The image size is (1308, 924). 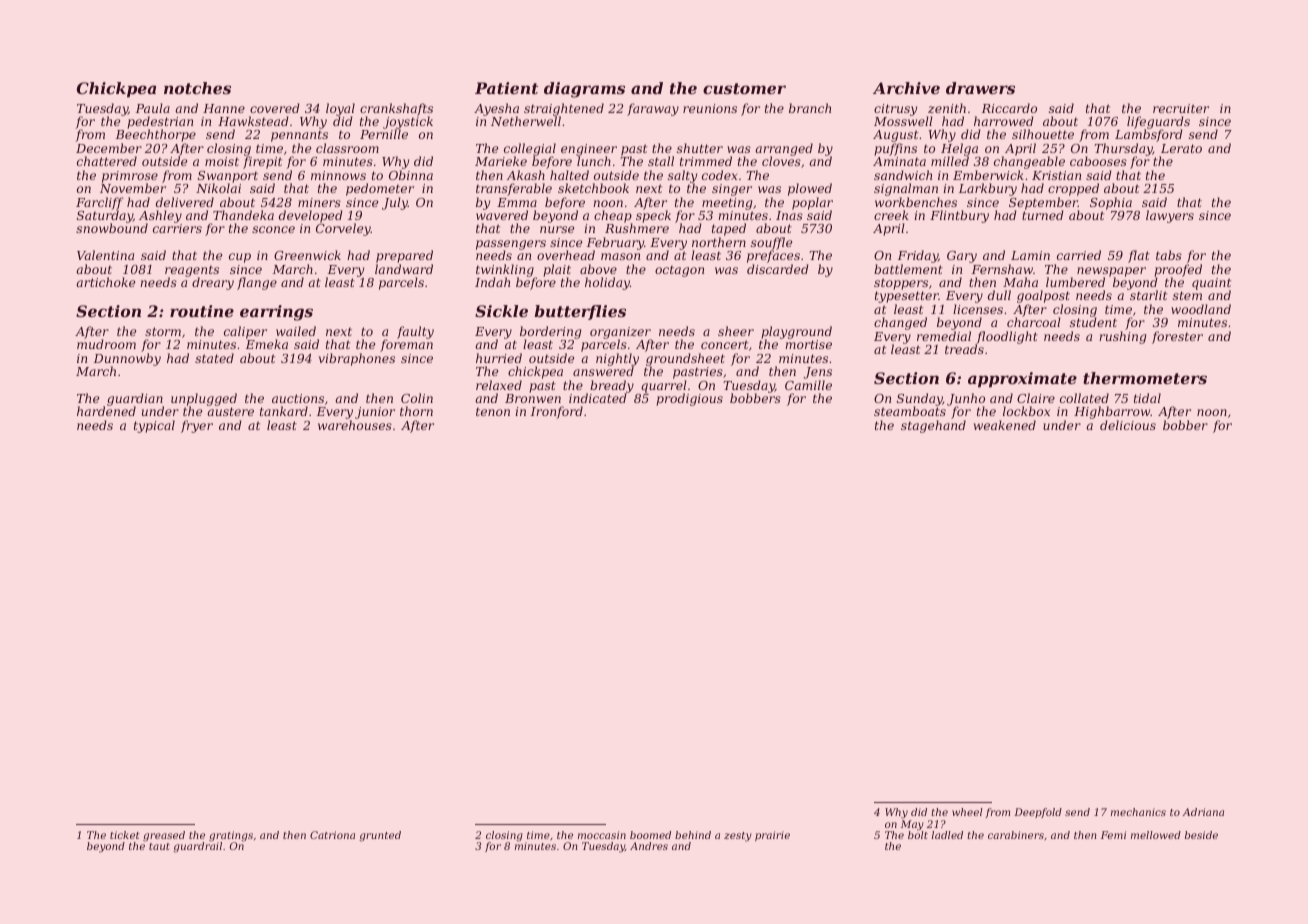 What do you see at coordinates (744, 88) in the screenshot?
I see `customer` at bounding box center [744, 88].
